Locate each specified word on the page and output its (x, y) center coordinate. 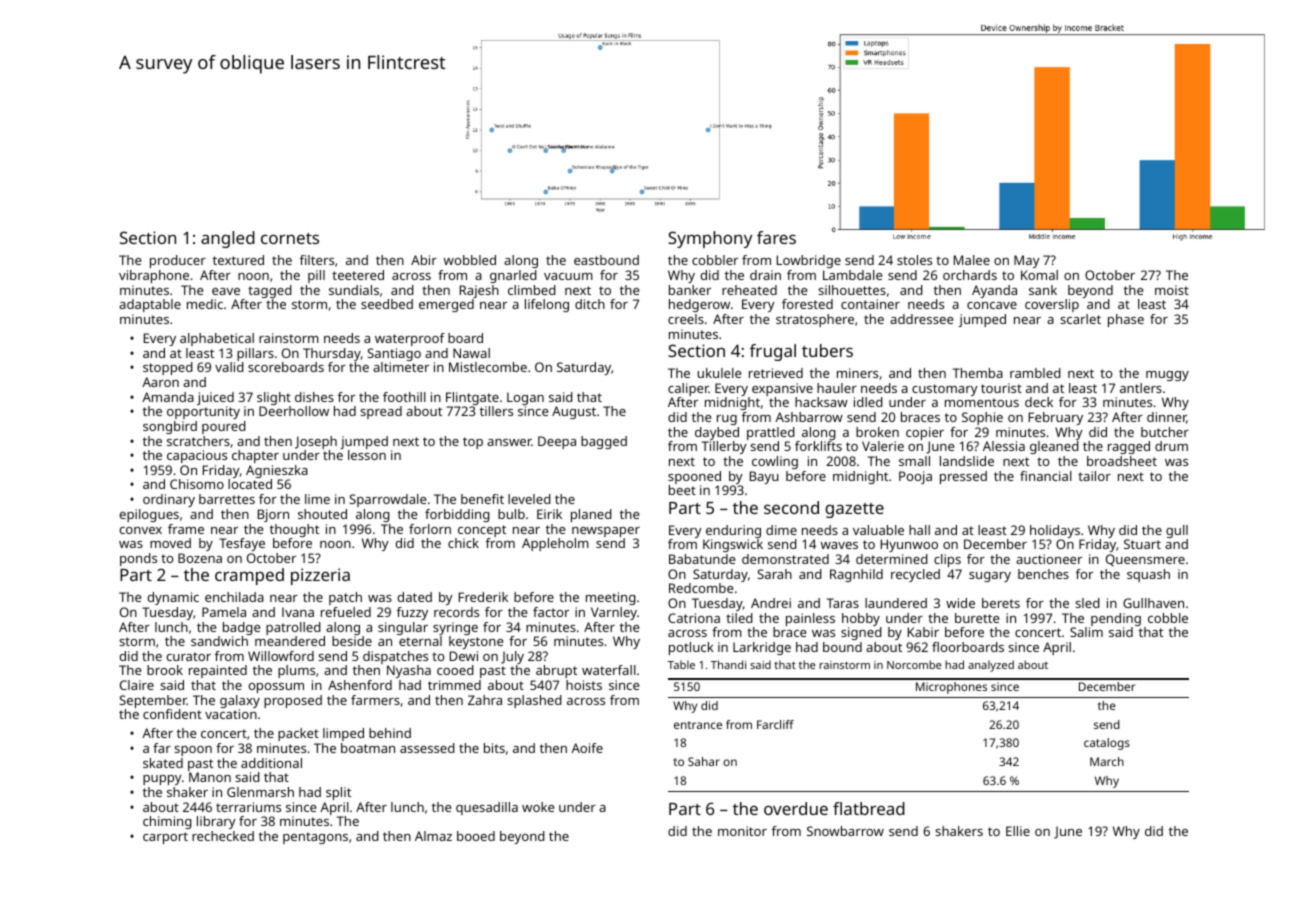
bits (494, 748)
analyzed (991, 666)
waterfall (609, 670)
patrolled (293, 628)
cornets (290, 238)
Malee (972, 260)
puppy (162, 780)
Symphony (710, 239)
